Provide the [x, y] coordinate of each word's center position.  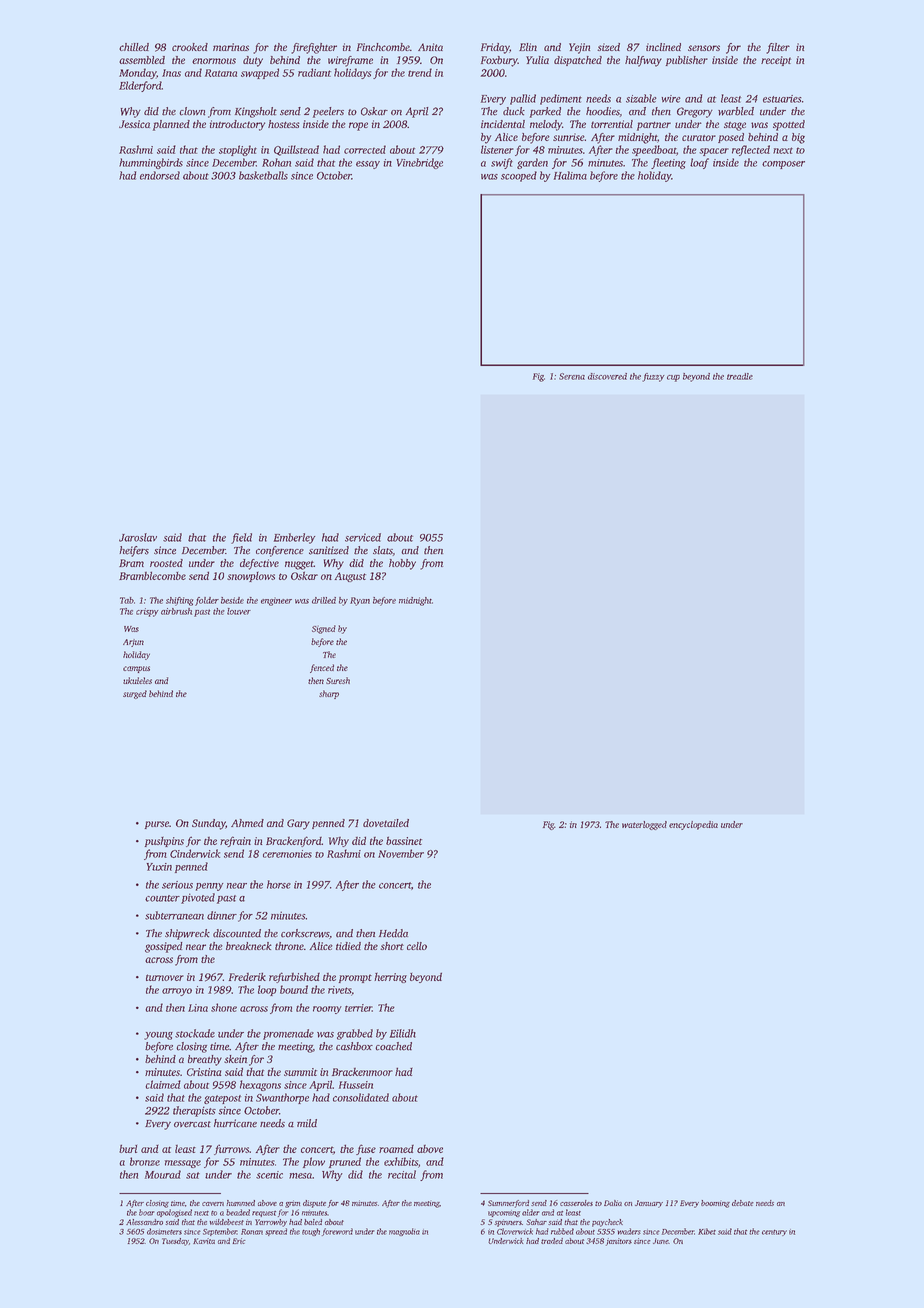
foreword [337, 1232]
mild [307, 1123]
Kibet [707, 1231]
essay [368, 165]
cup [673, 378]
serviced [363, 537]
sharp [329, 694]
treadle [740, 376]
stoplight [238, 150]
